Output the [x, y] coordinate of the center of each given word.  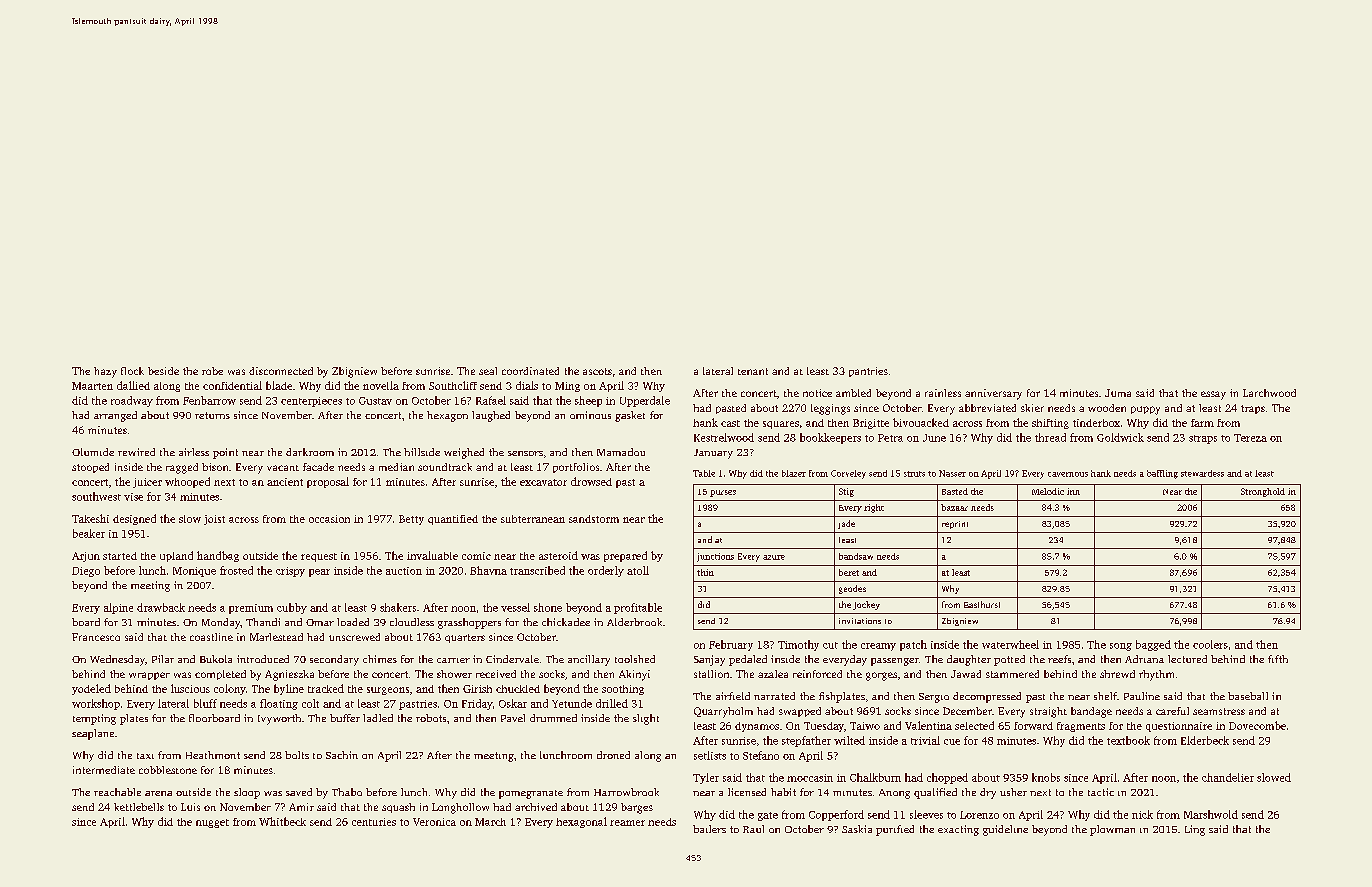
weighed [464, 453]
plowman [1112, 830]
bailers [709, 829]
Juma [1118, 393]
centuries [374, 822]
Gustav [375, 401]
